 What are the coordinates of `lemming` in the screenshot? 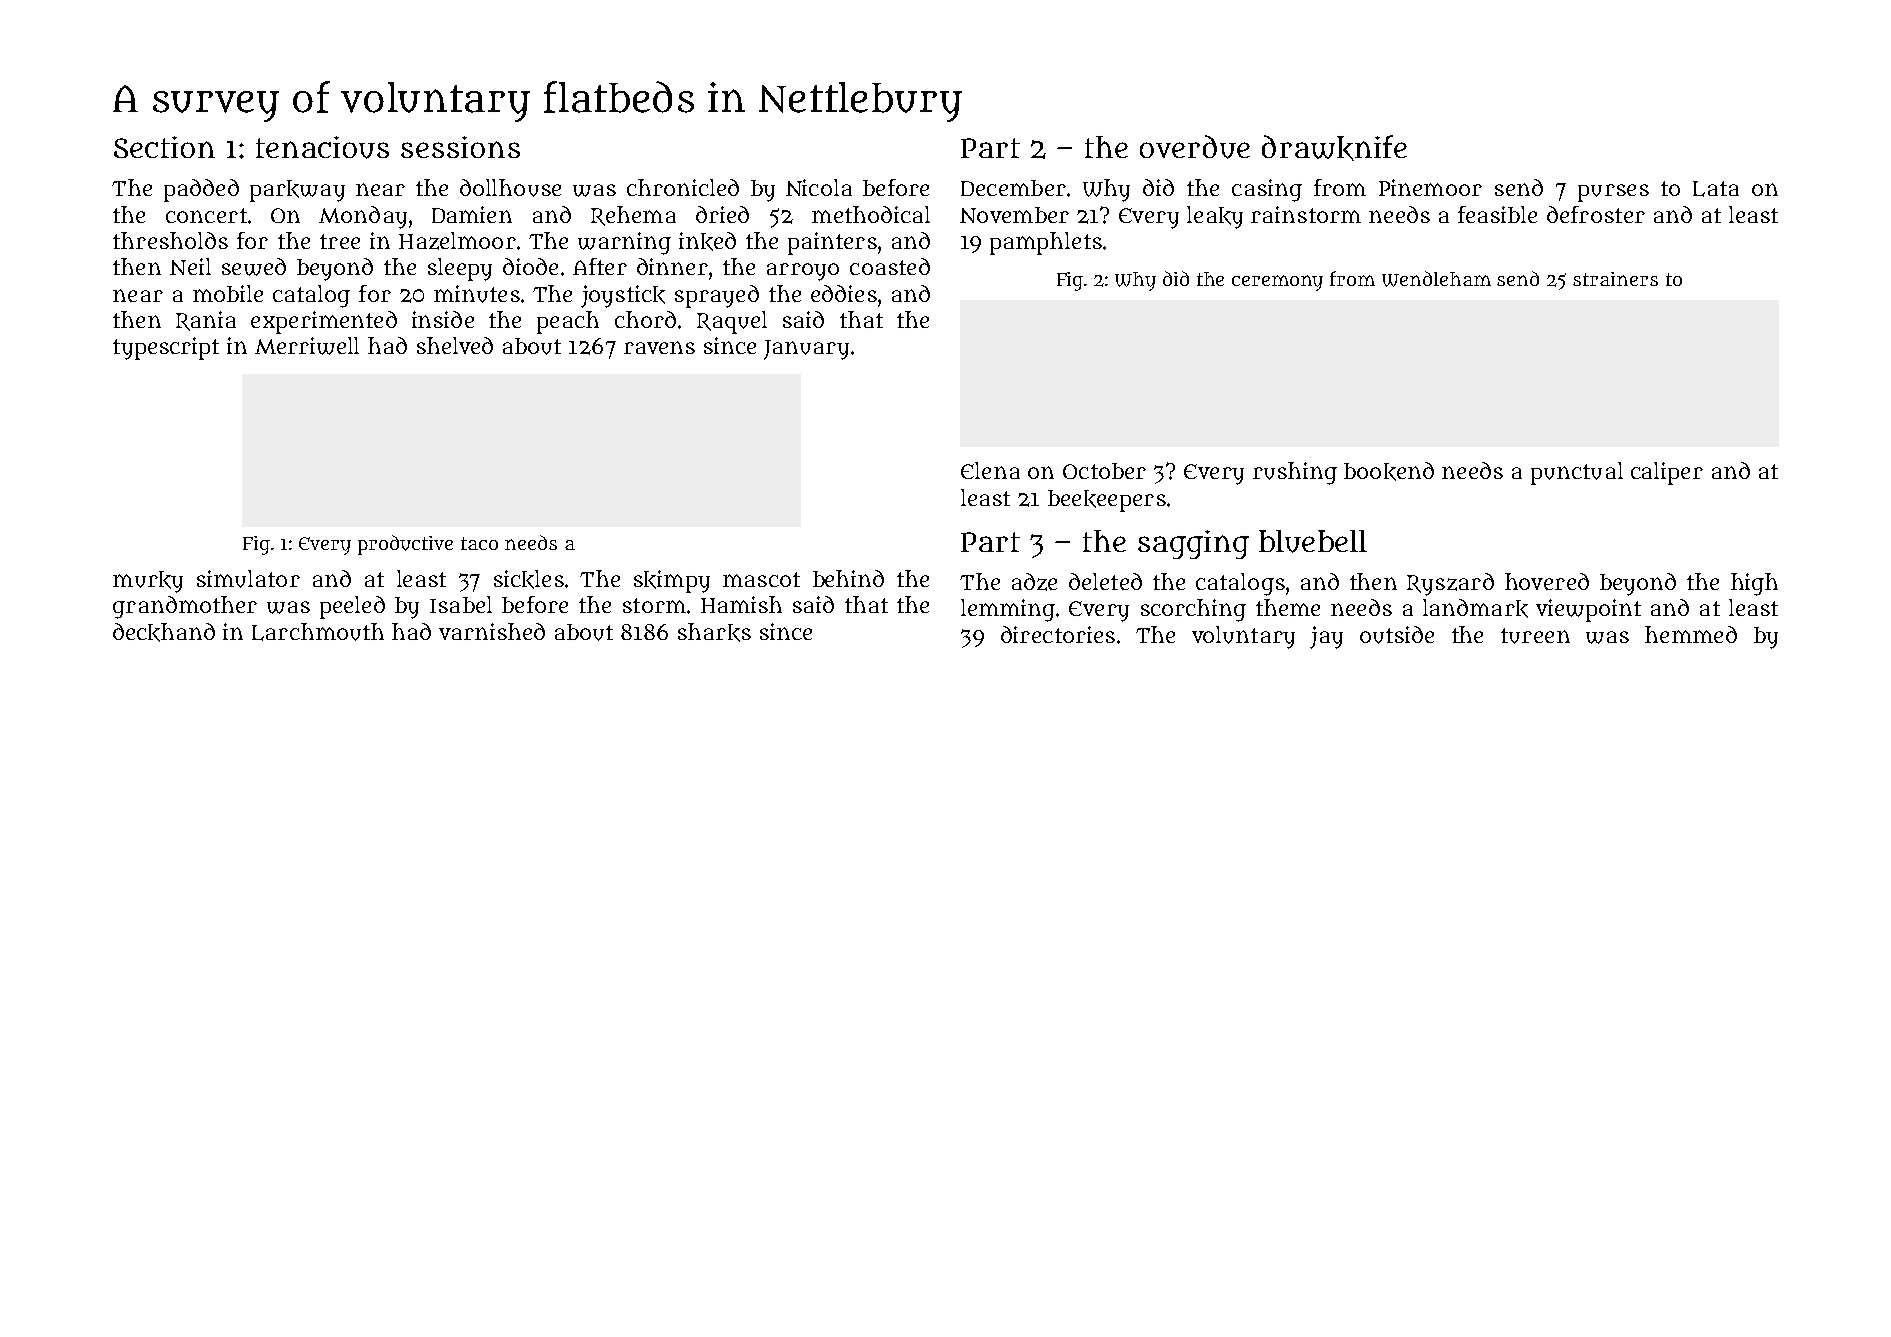 It's located at (1008, 610).
